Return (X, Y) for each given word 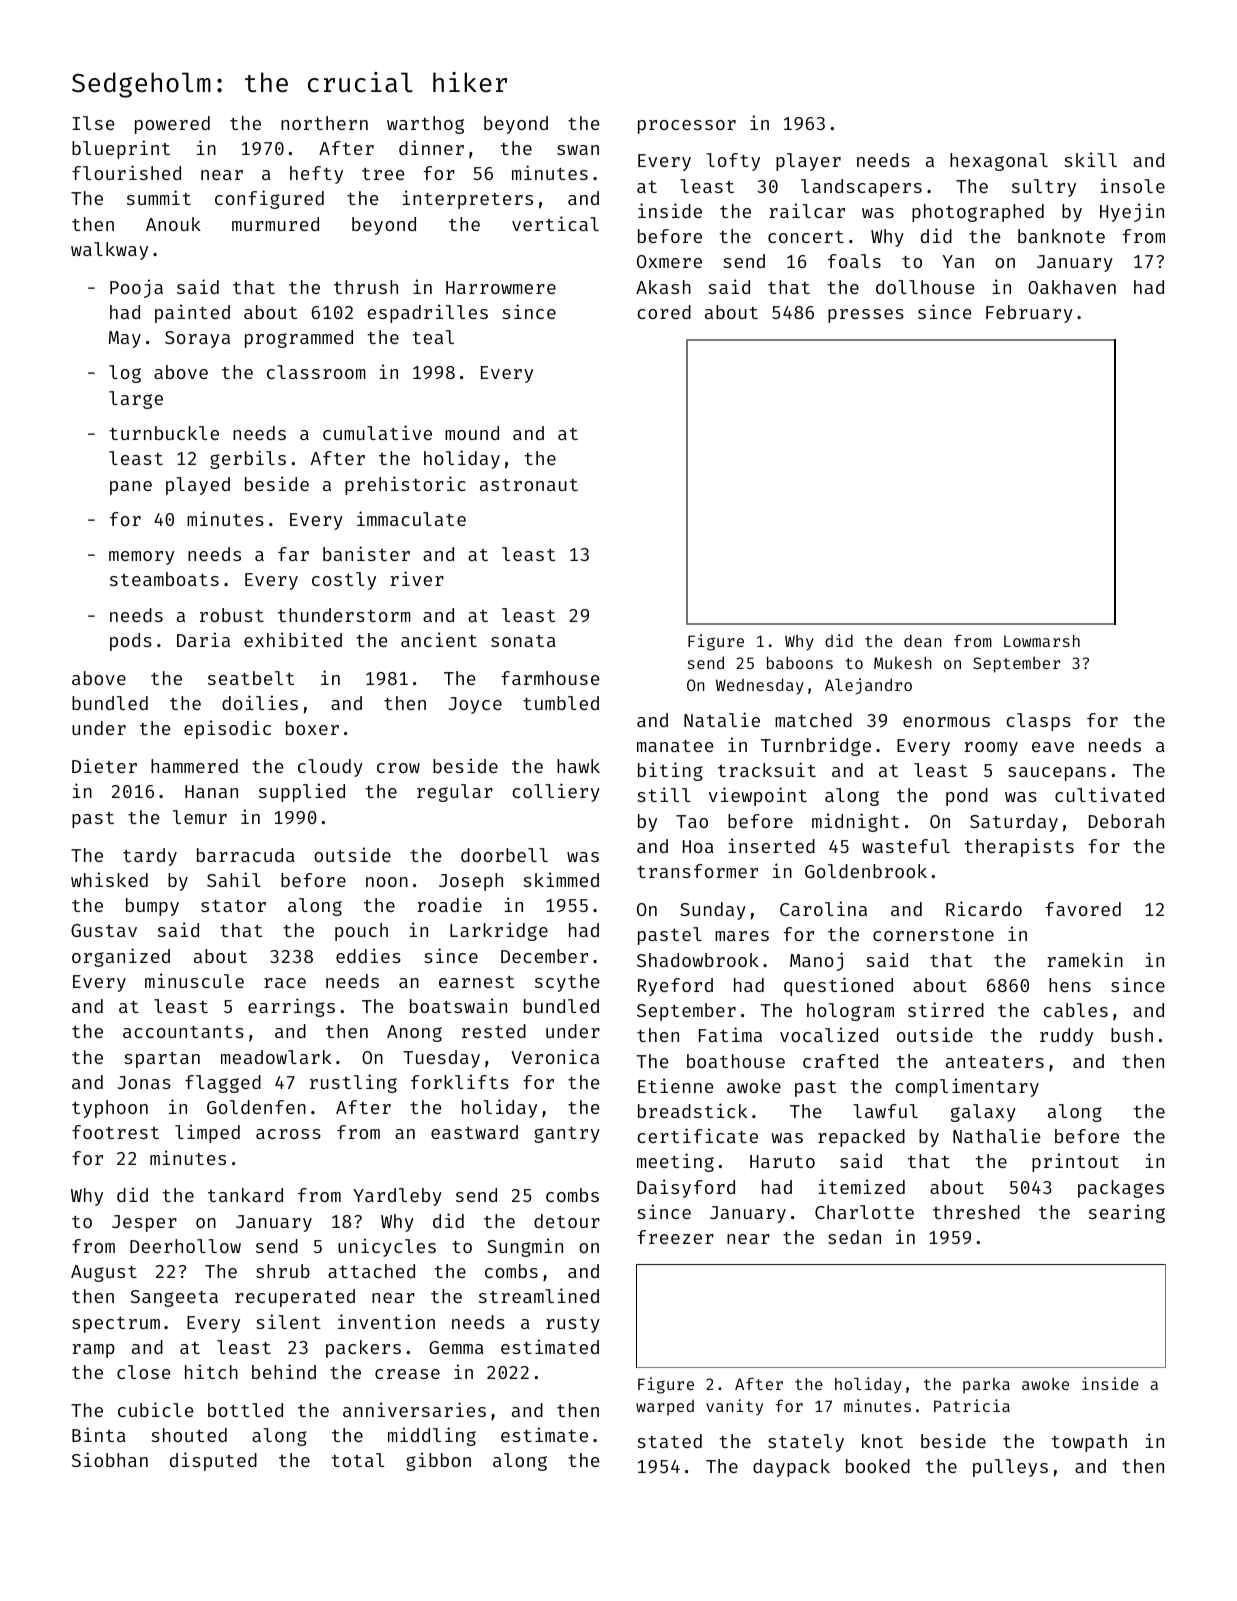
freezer (675, 1237)
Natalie (722, 719)
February (1029, 314)
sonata (523, 641)
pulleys (1010, 1468)
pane (131, 488)
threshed (976, 1212)
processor (687, 127)
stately (806, 1443)
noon (387, 882)
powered (172, 125)
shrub (283, 1271)
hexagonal (999, 162)
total (358, 1460)
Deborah (1126, 821)
